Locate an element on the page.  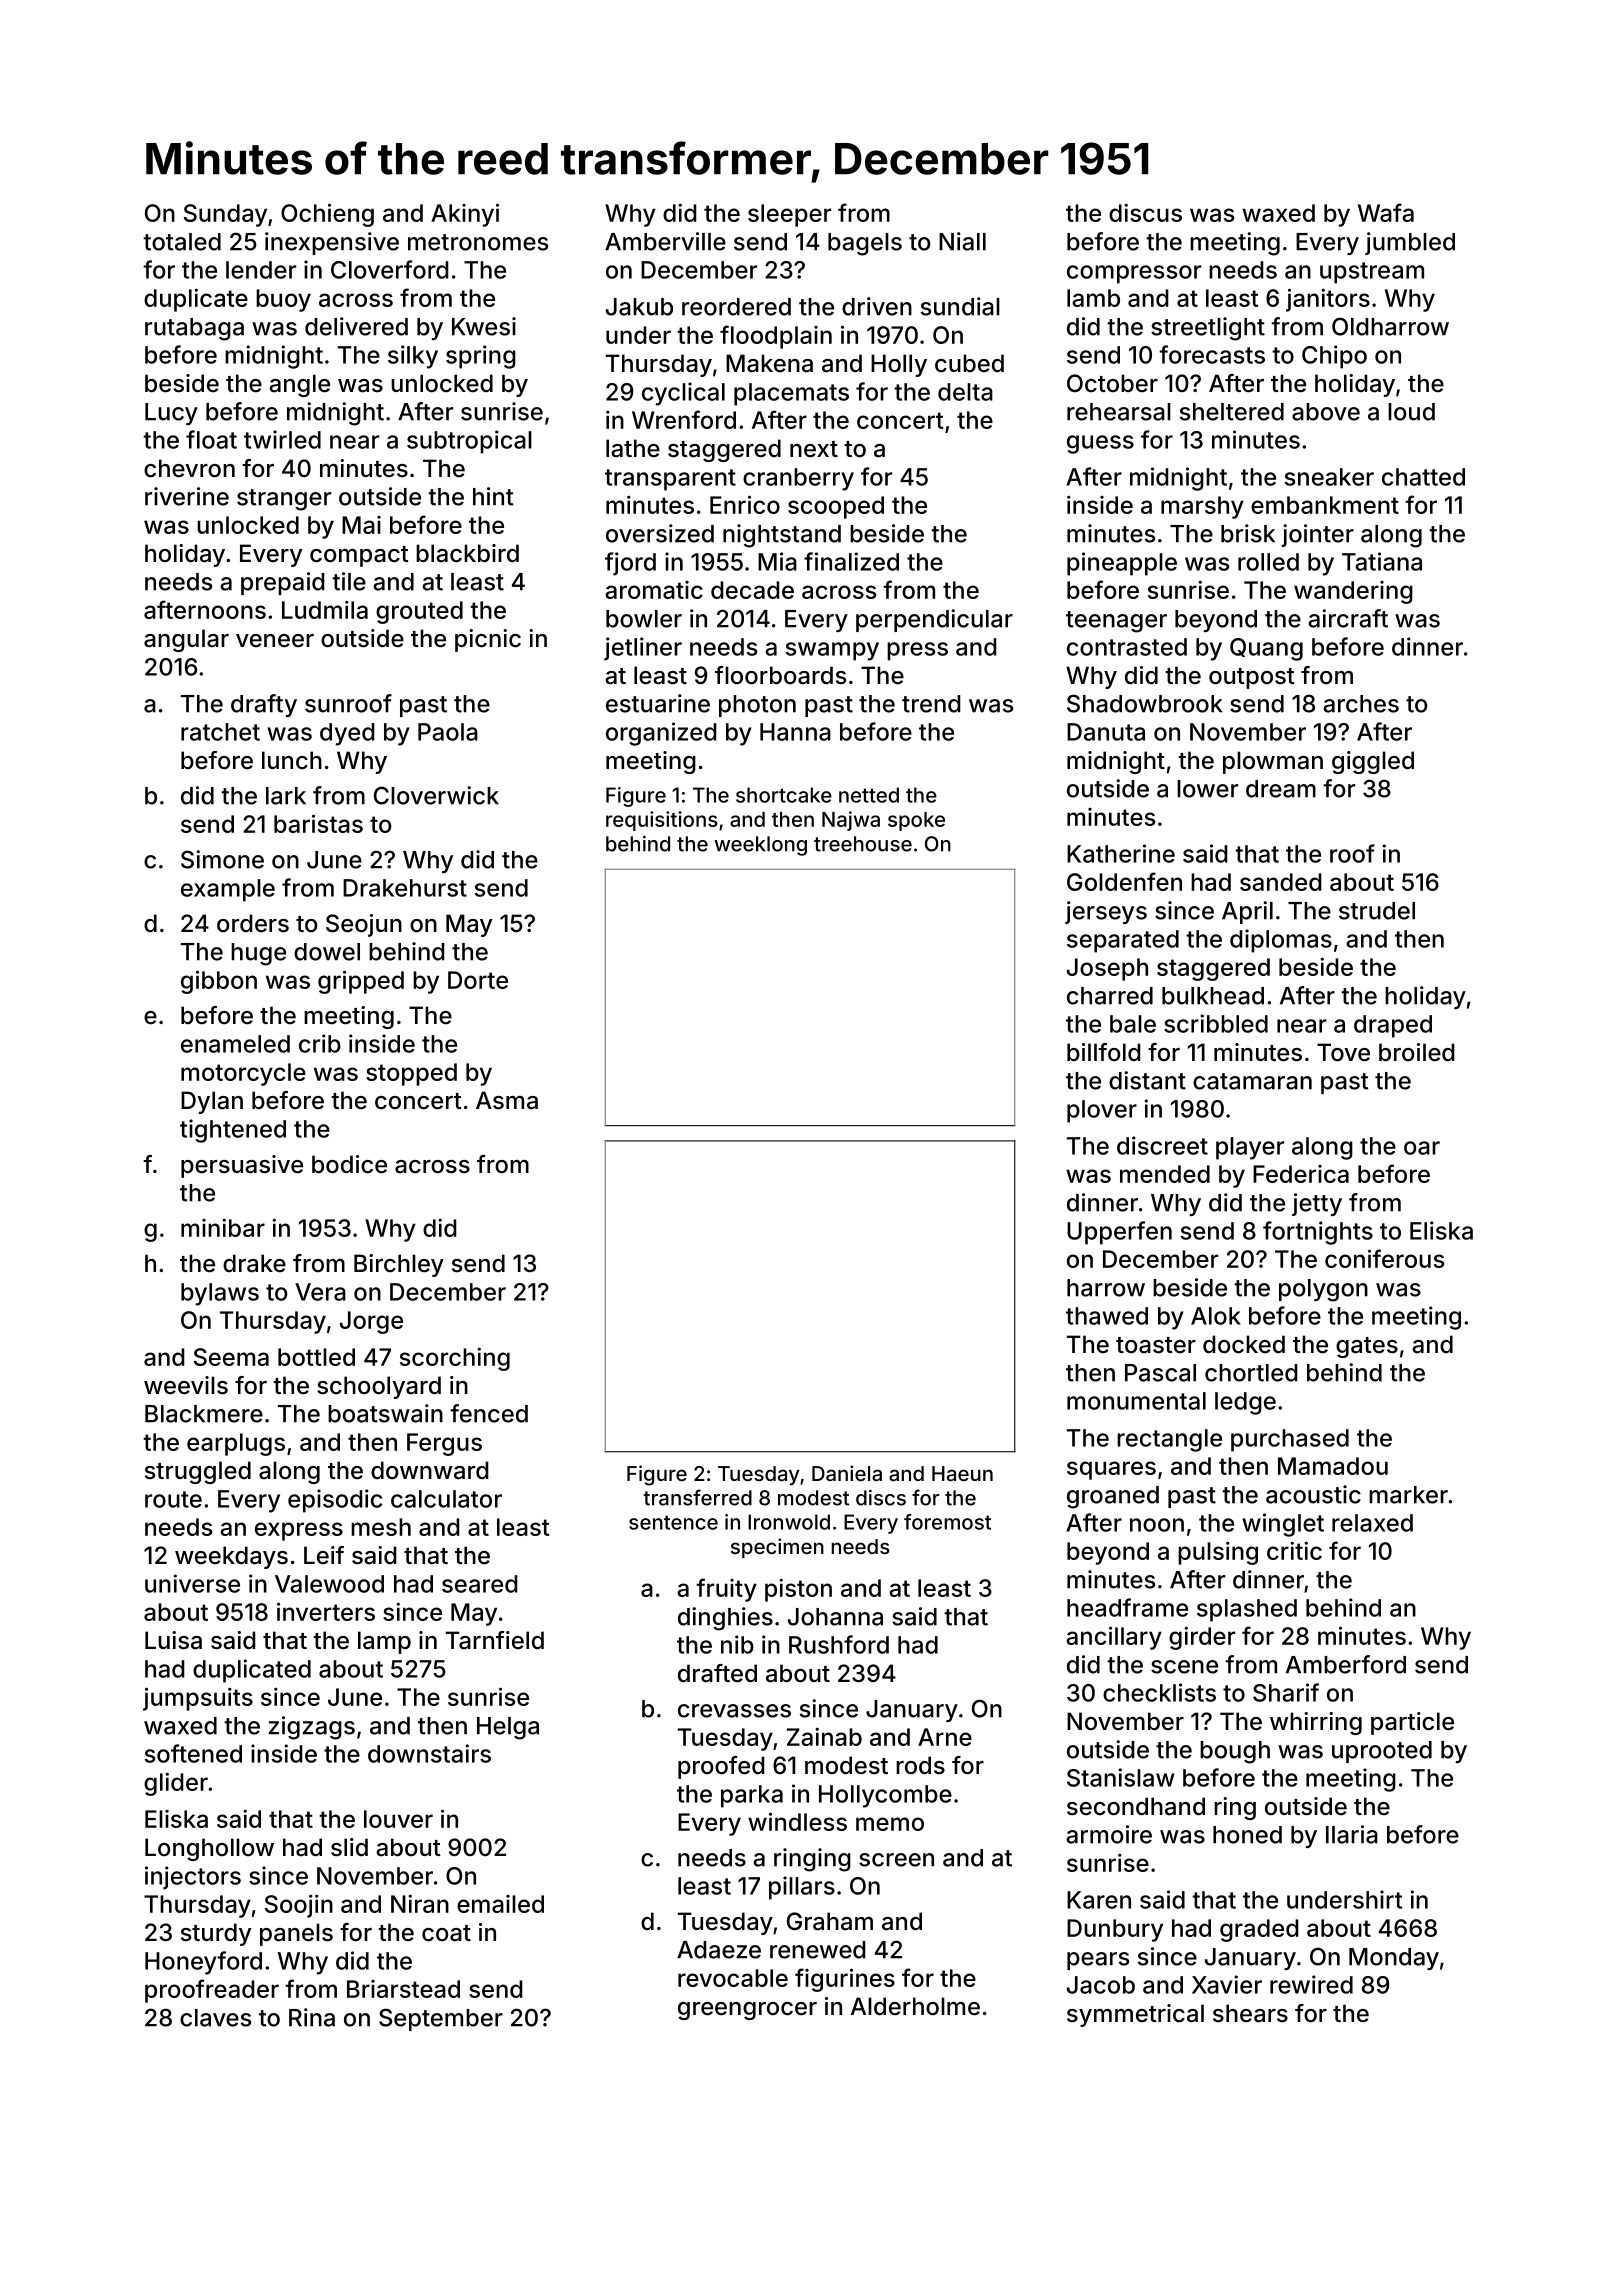
transferred is located at coordinates (697, 1497).
